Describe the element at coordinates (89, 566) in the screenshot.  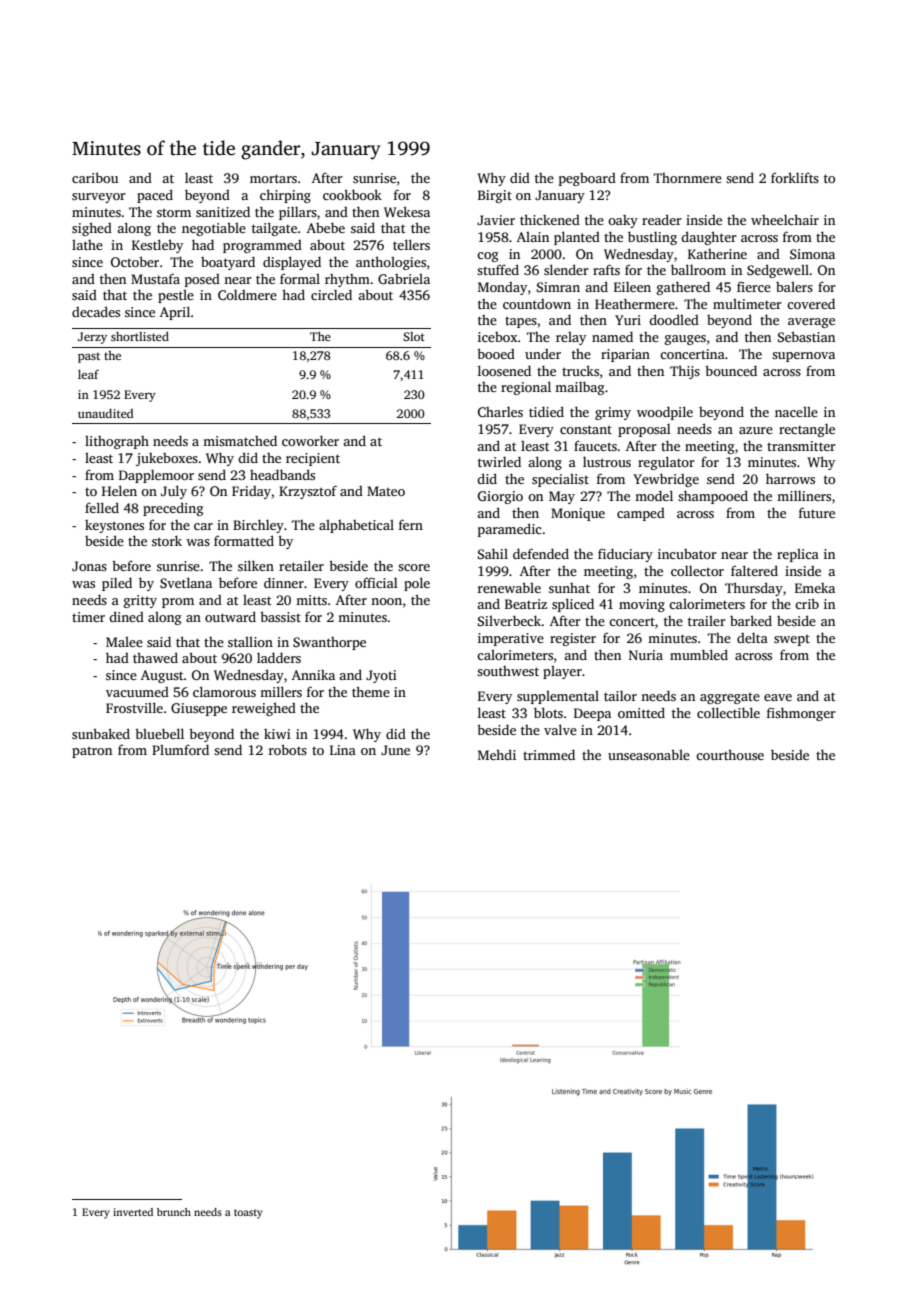
I see `Jonas` at that location.
